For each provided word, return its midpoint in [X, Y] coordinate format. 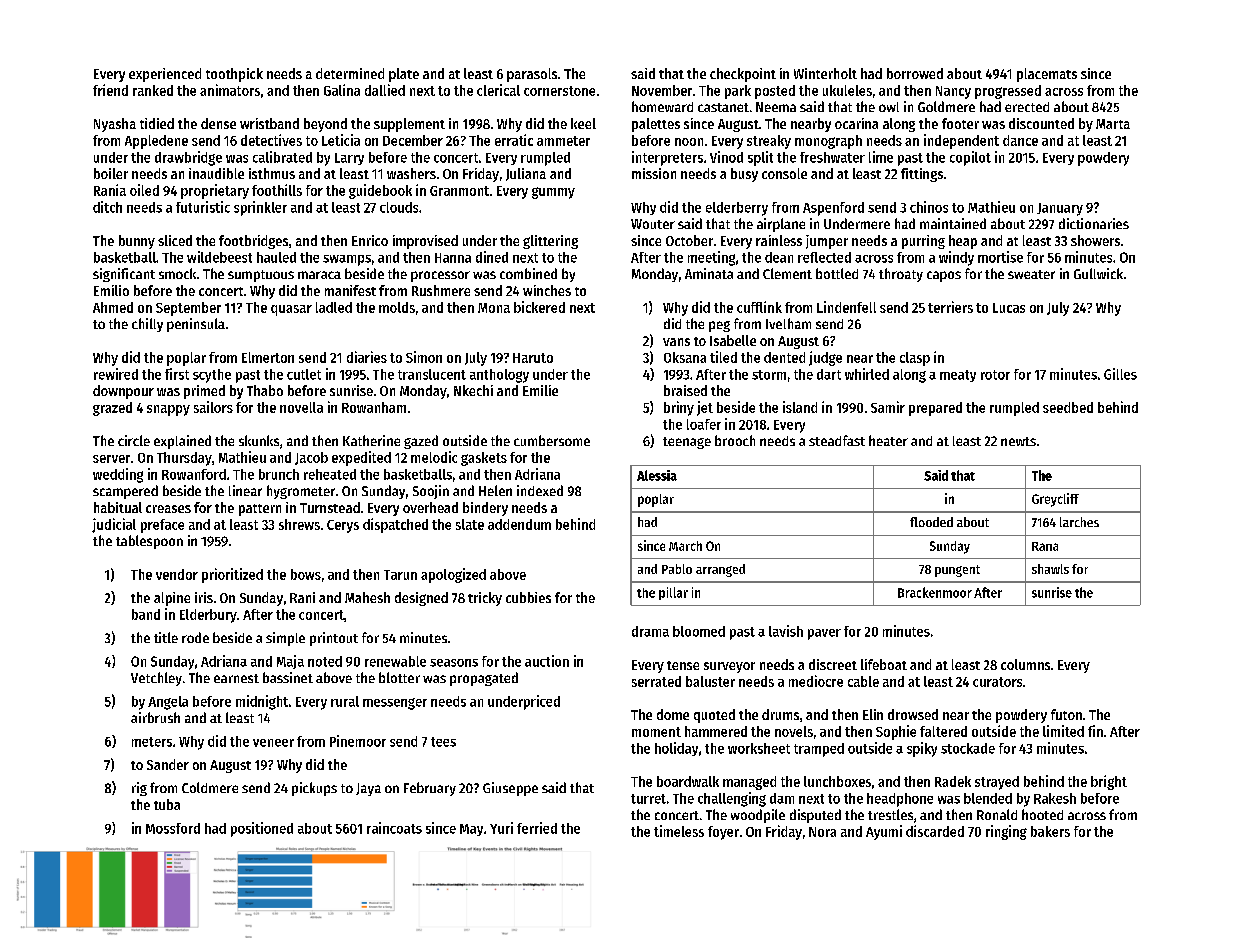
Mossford [173, 828]
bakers [1050, 831]
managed [749, 783]
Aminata [709, 273]
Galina [342, 90]
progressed [1008, 92]
